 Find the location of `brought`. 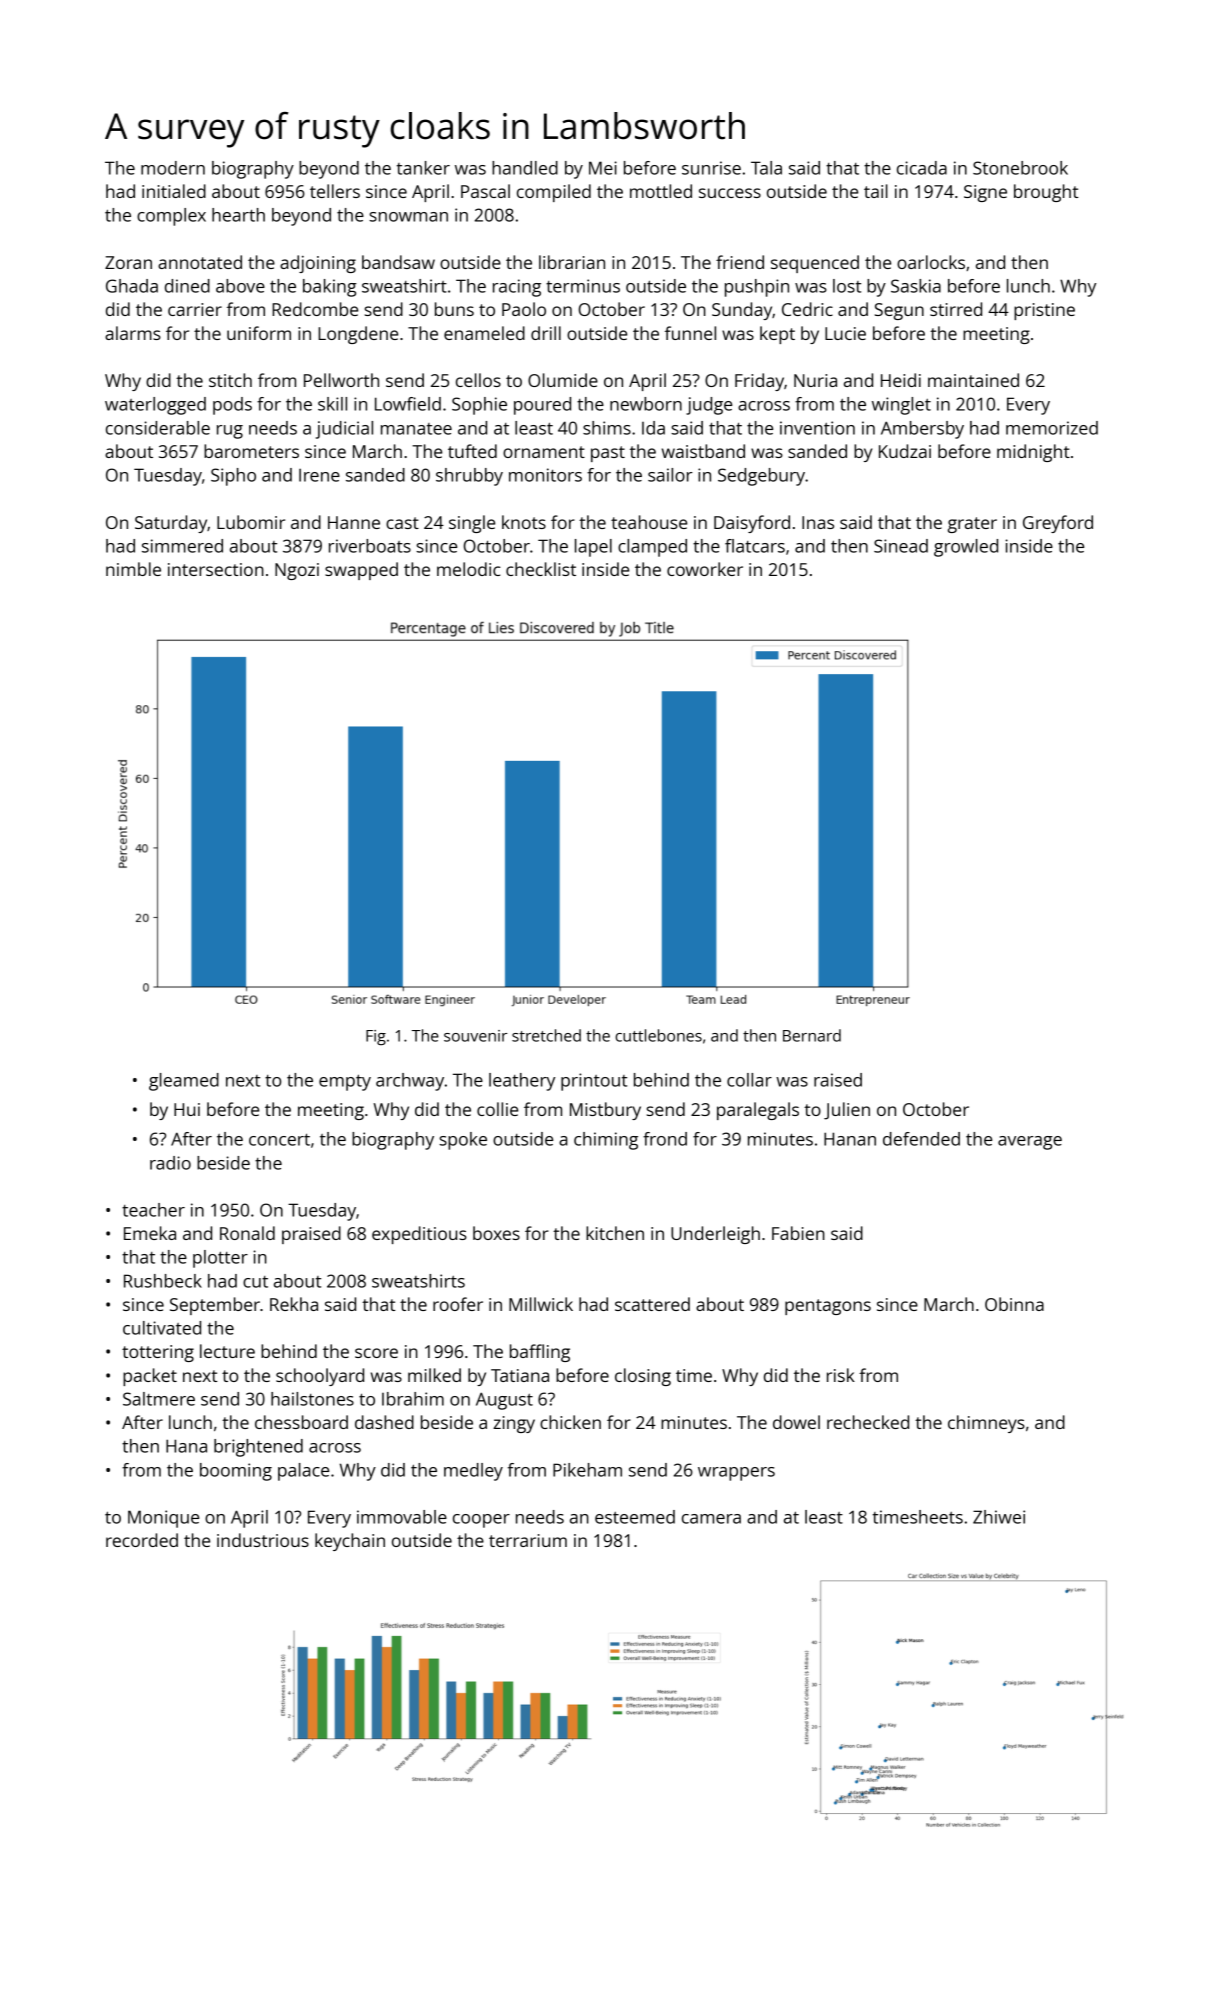

brought is located at coordinates (1046, 193).
